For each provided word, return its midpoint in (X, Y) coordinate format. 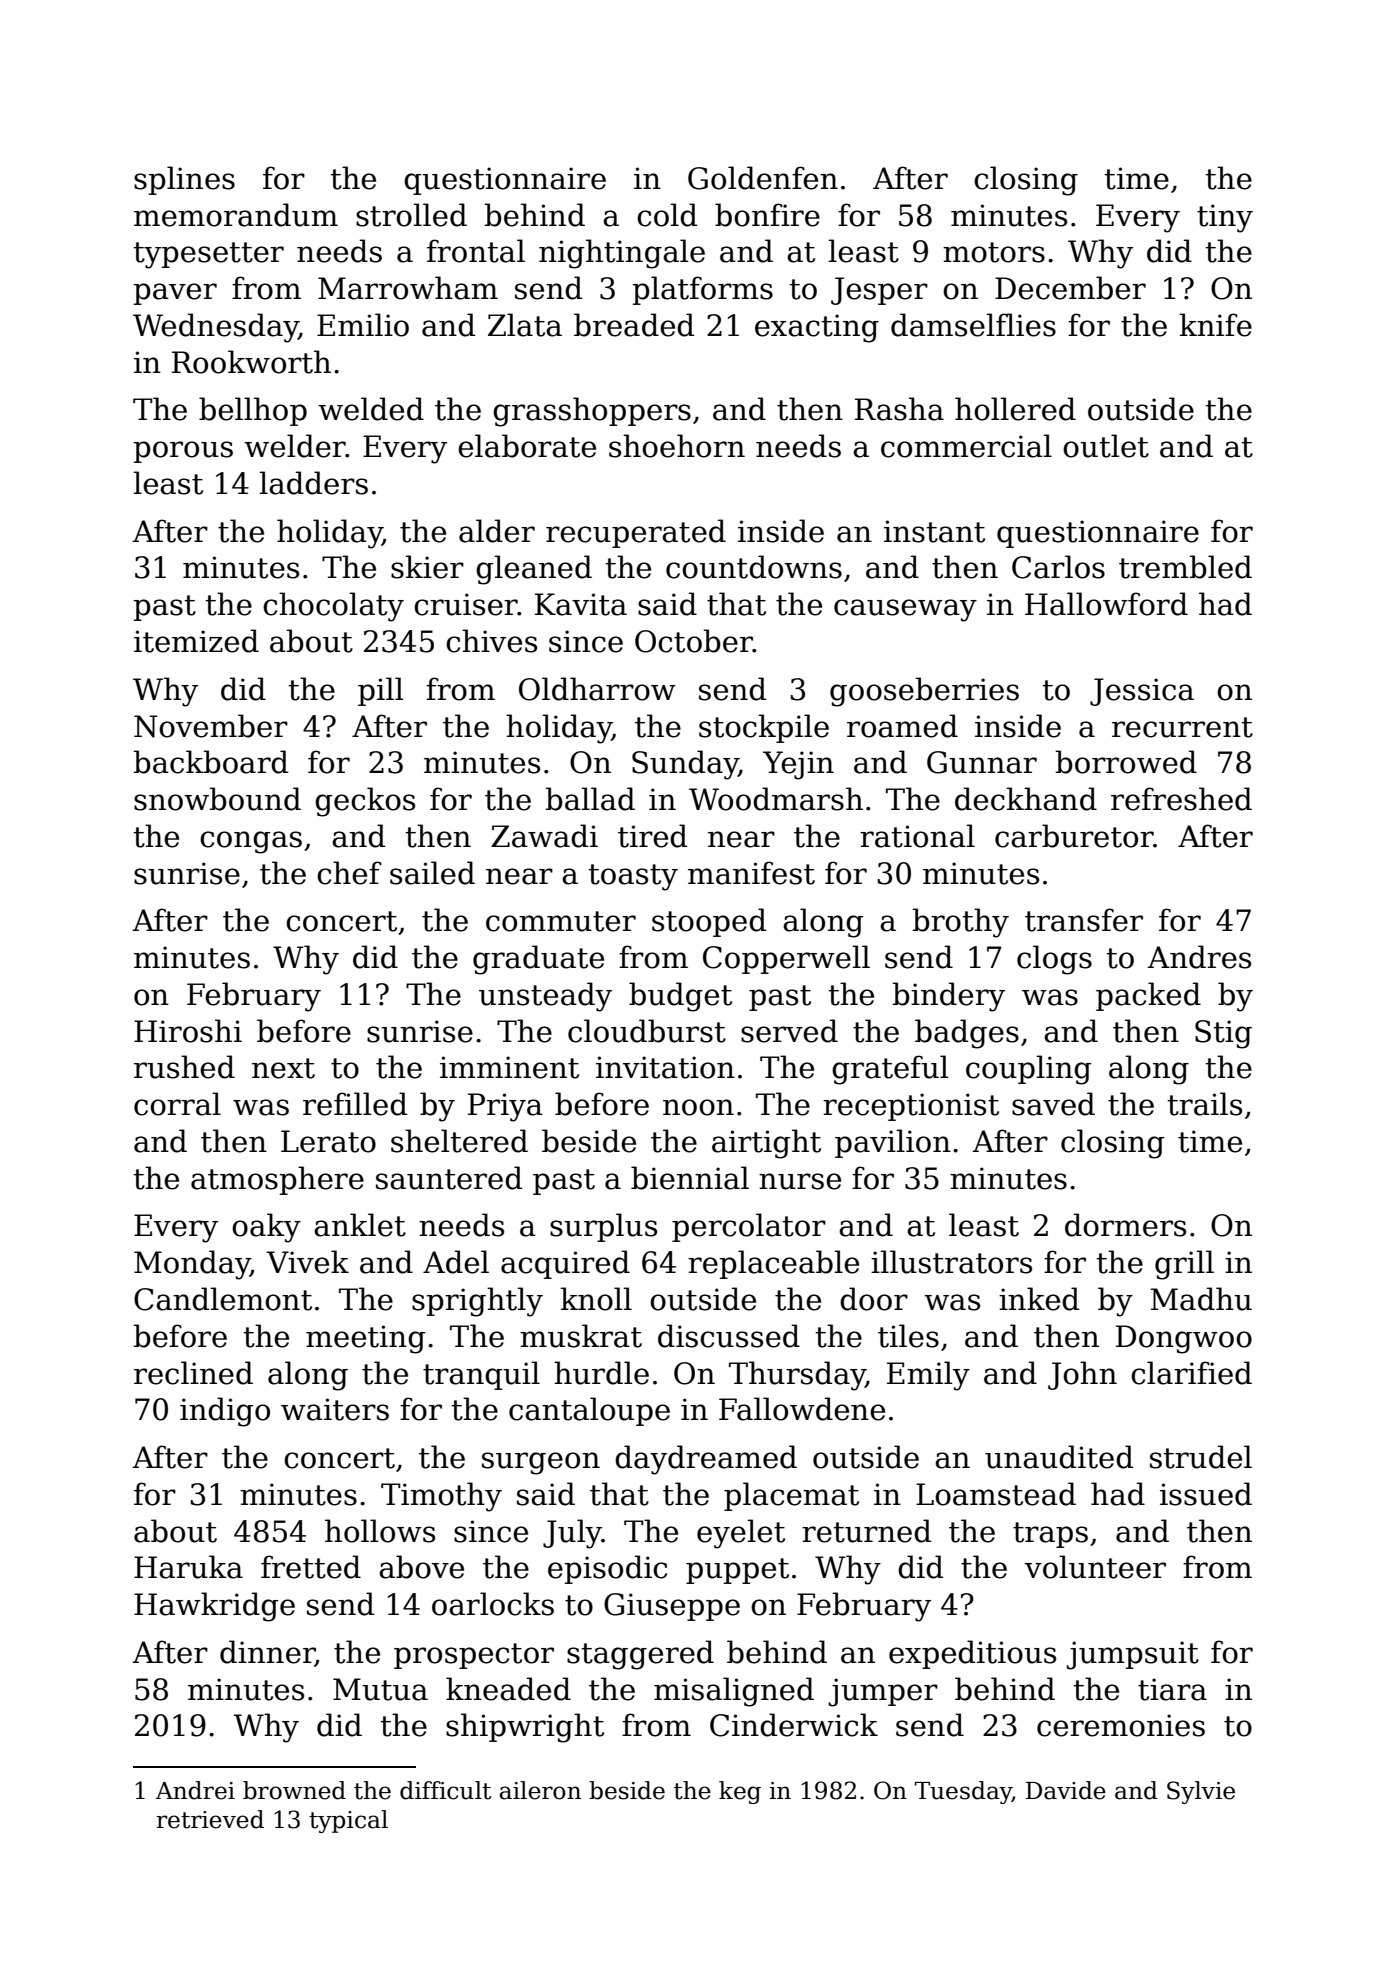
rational (917, 836)
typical (348, 1821)
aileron (540, 1790)
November (211, 726)
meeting (365, 1339)
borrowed (1126, 762)
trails (1204, 1104)
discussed (729, 1336)
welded (371, 409)
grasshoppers (592, 412)
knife (1215, 325)
